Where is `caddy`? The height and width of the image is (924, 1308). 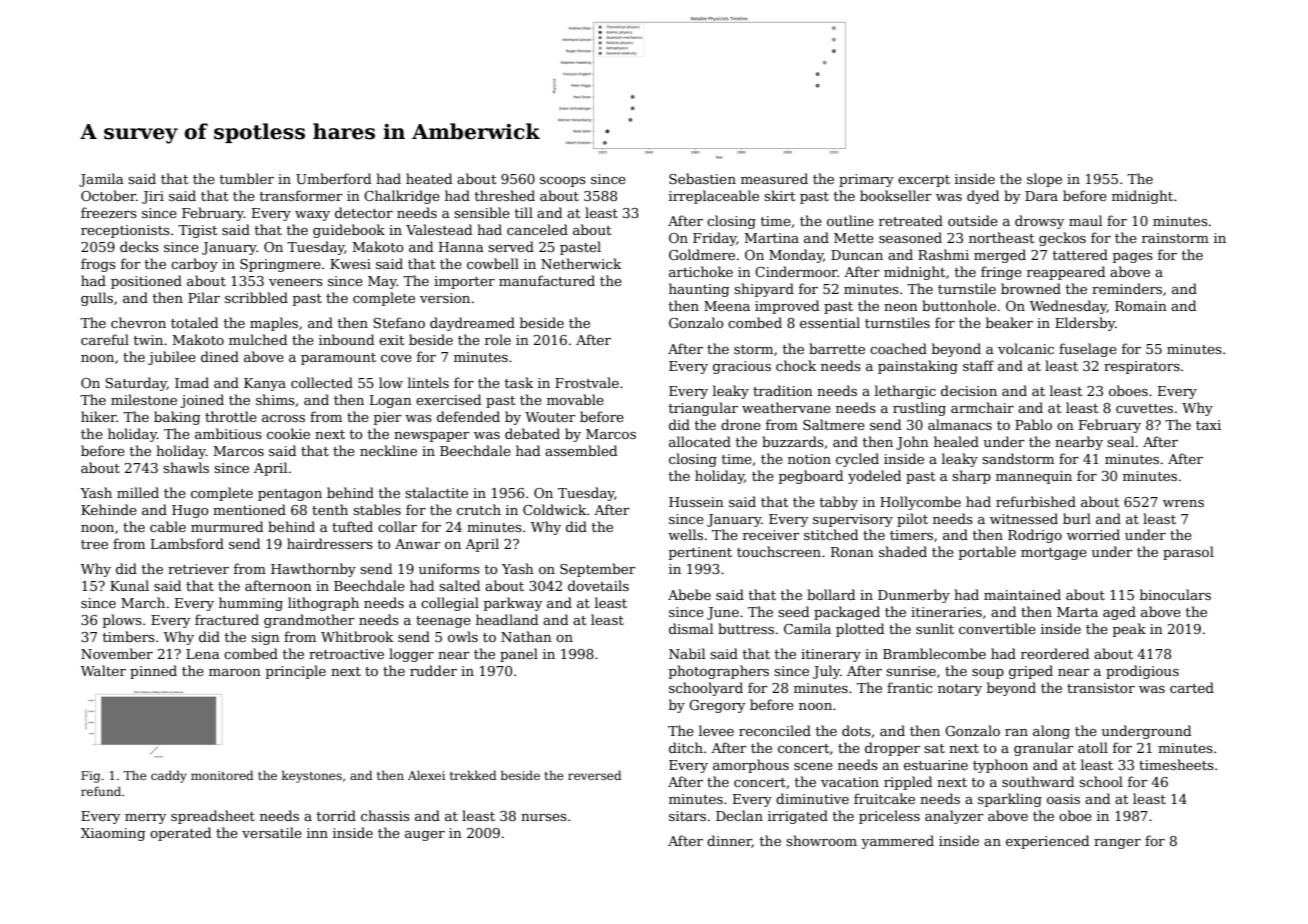 caddy is located at coordinates (169, 776).
